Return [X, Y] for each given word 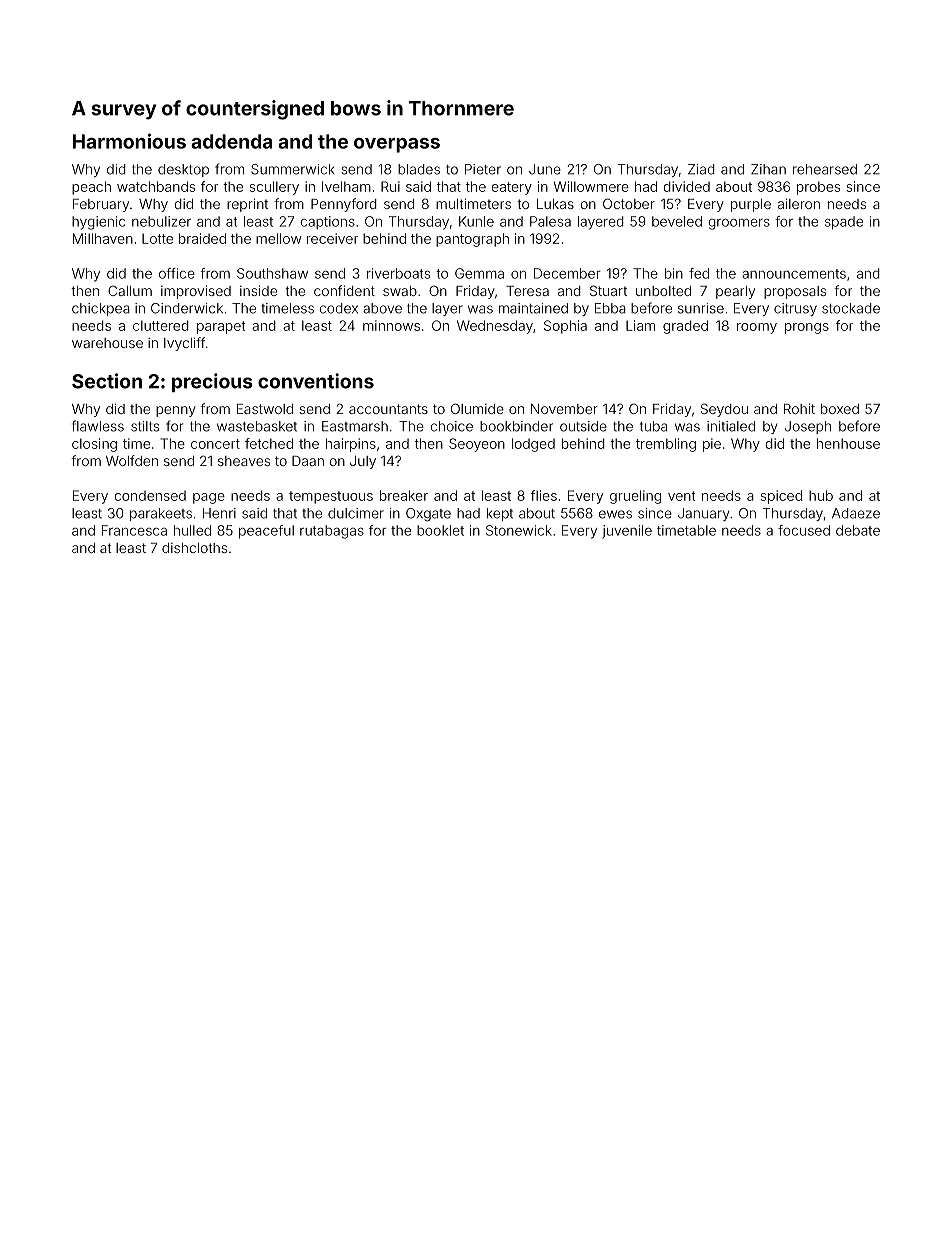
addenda [232, 141]
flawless [98, 426]
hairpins [351, 445]
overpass [397, 145]
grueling [635, 497]
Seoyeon [477, 445]
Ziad [701, 169]
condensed [150, 496]
